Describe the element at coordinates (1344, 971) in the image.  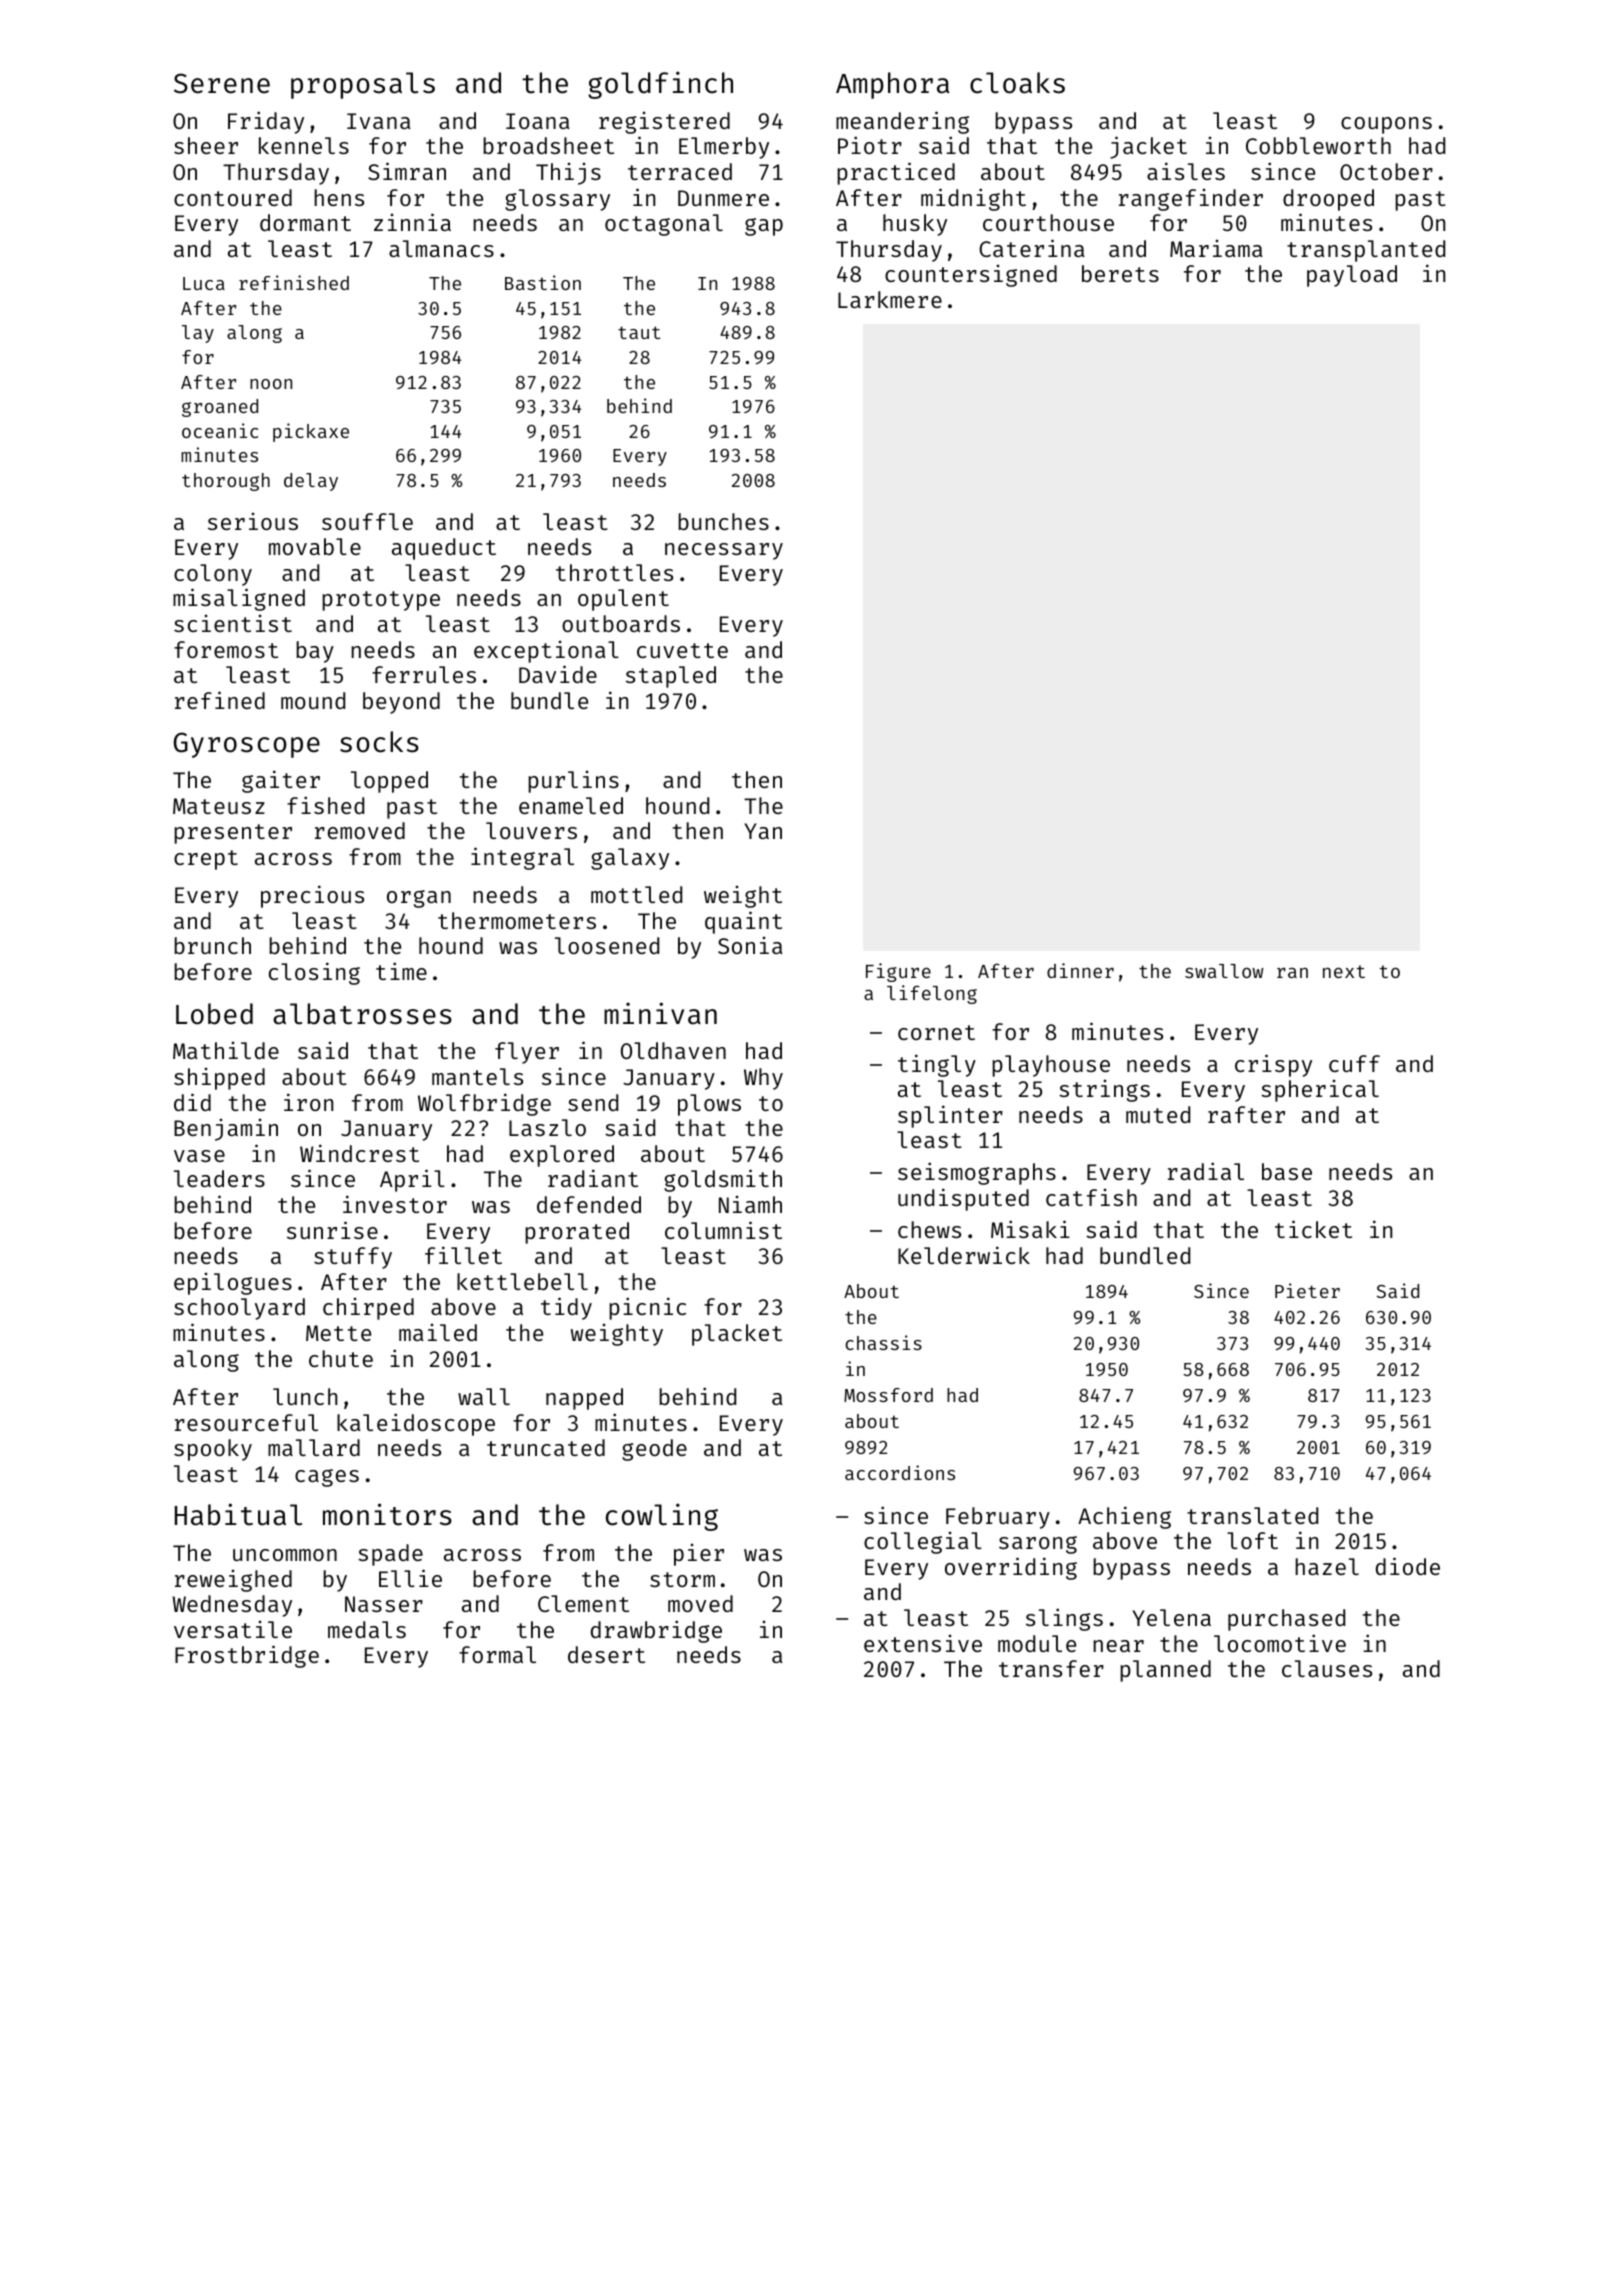
I see `next` at that location.
